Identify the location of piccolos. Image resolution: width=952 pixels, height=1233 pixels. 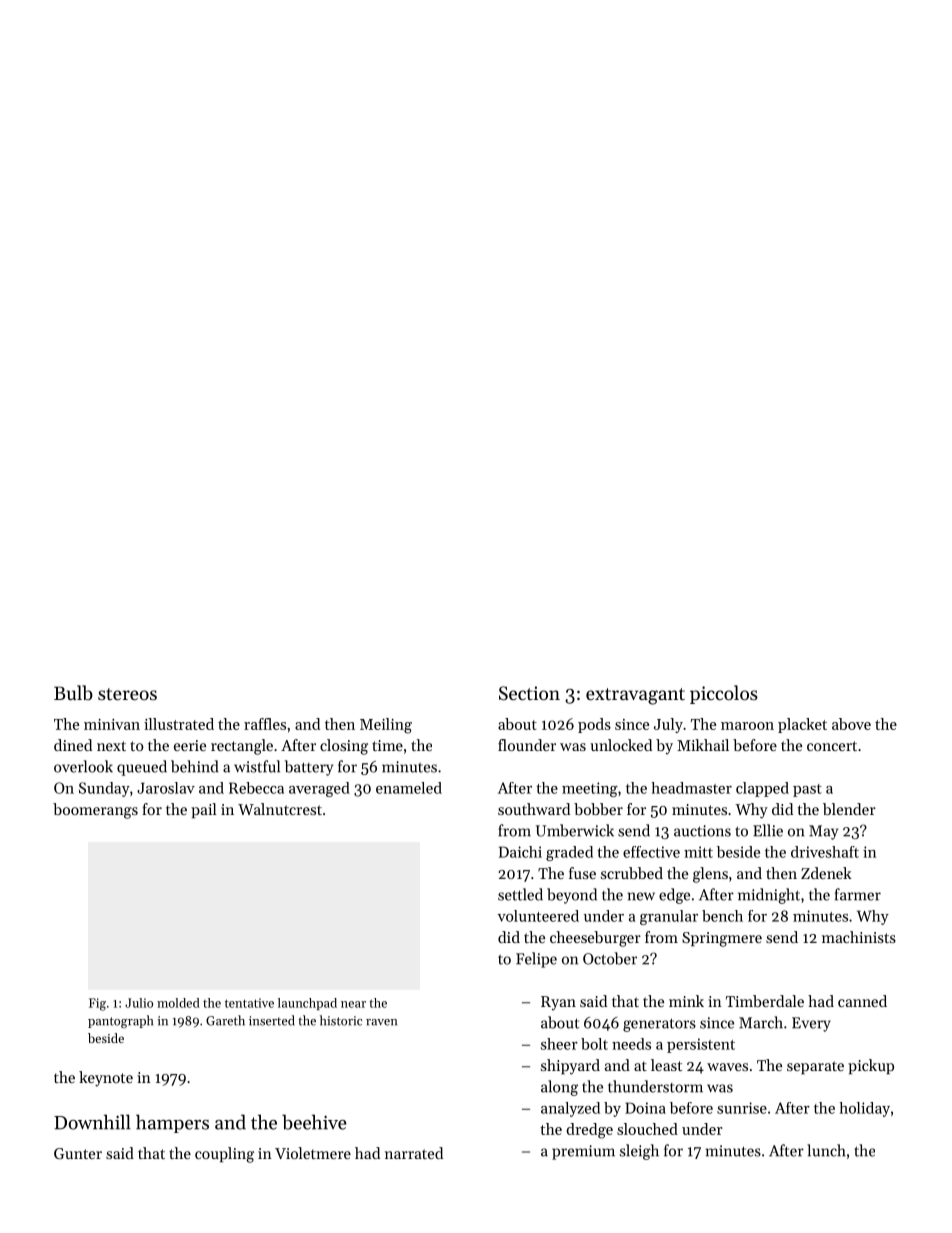
(724, 694).
